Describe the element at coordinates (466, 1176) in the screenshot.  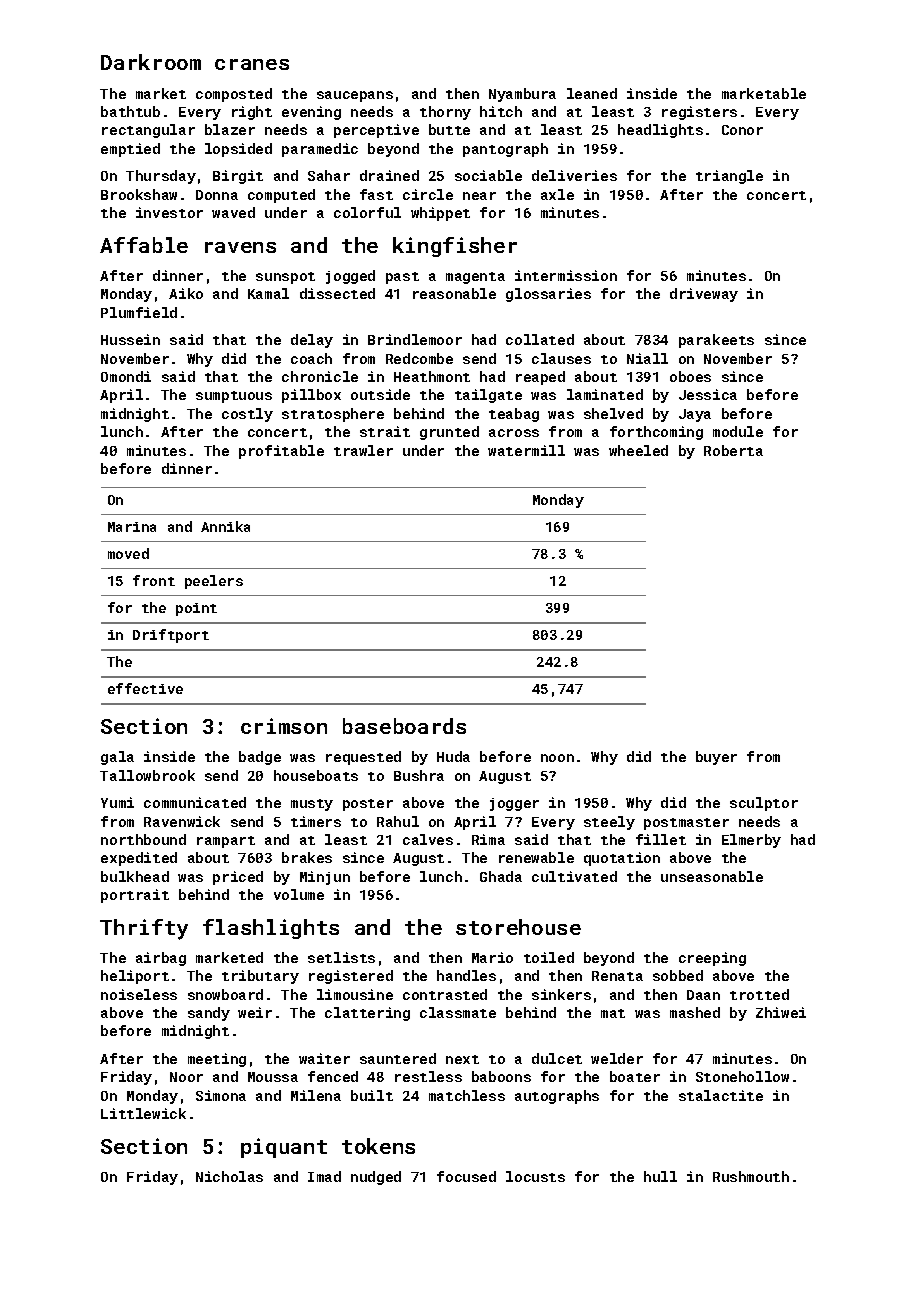
I see `focused` at that location.
